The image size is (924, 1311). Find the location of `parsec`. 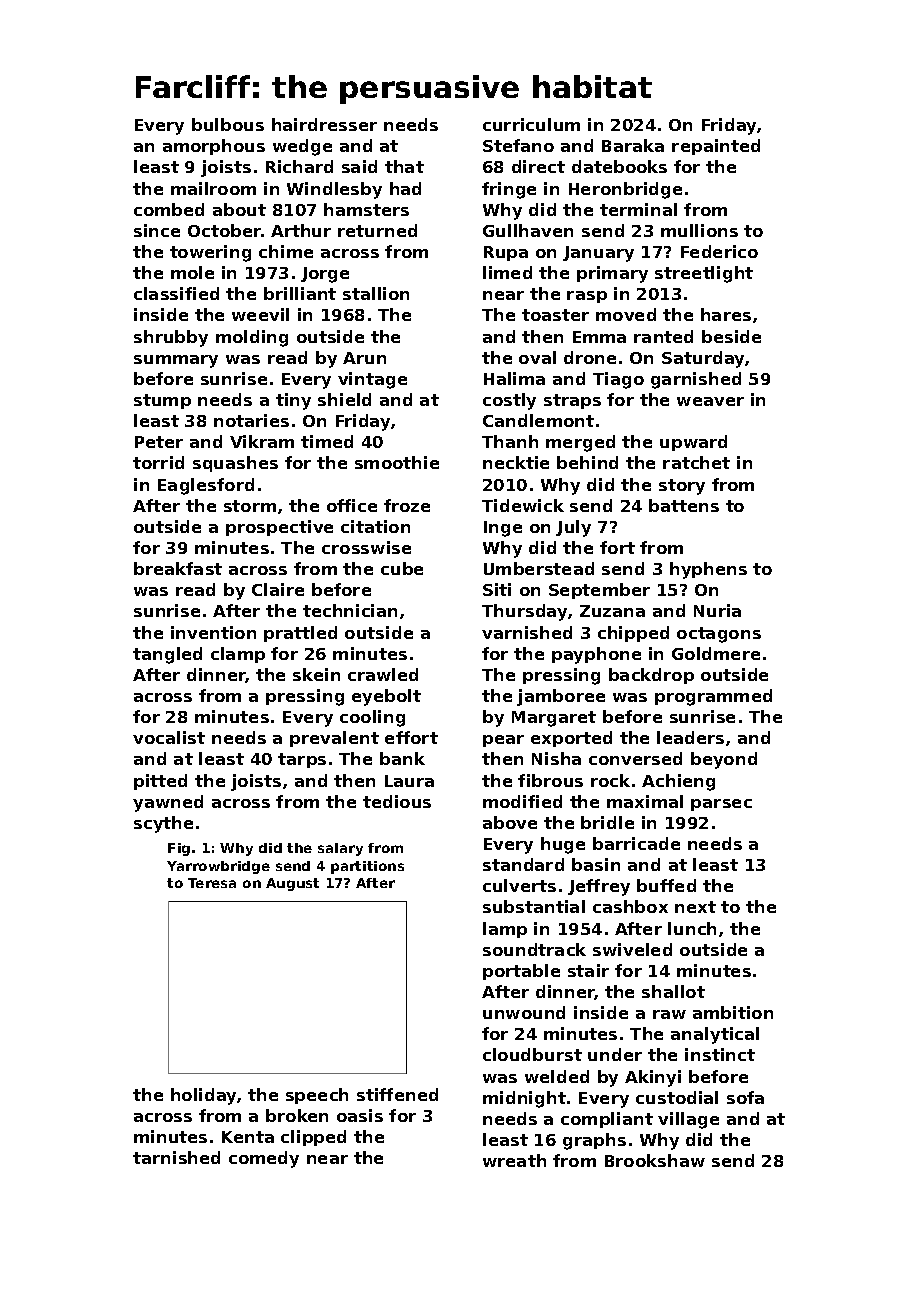

parsec is located at coordinates (721, 805).
